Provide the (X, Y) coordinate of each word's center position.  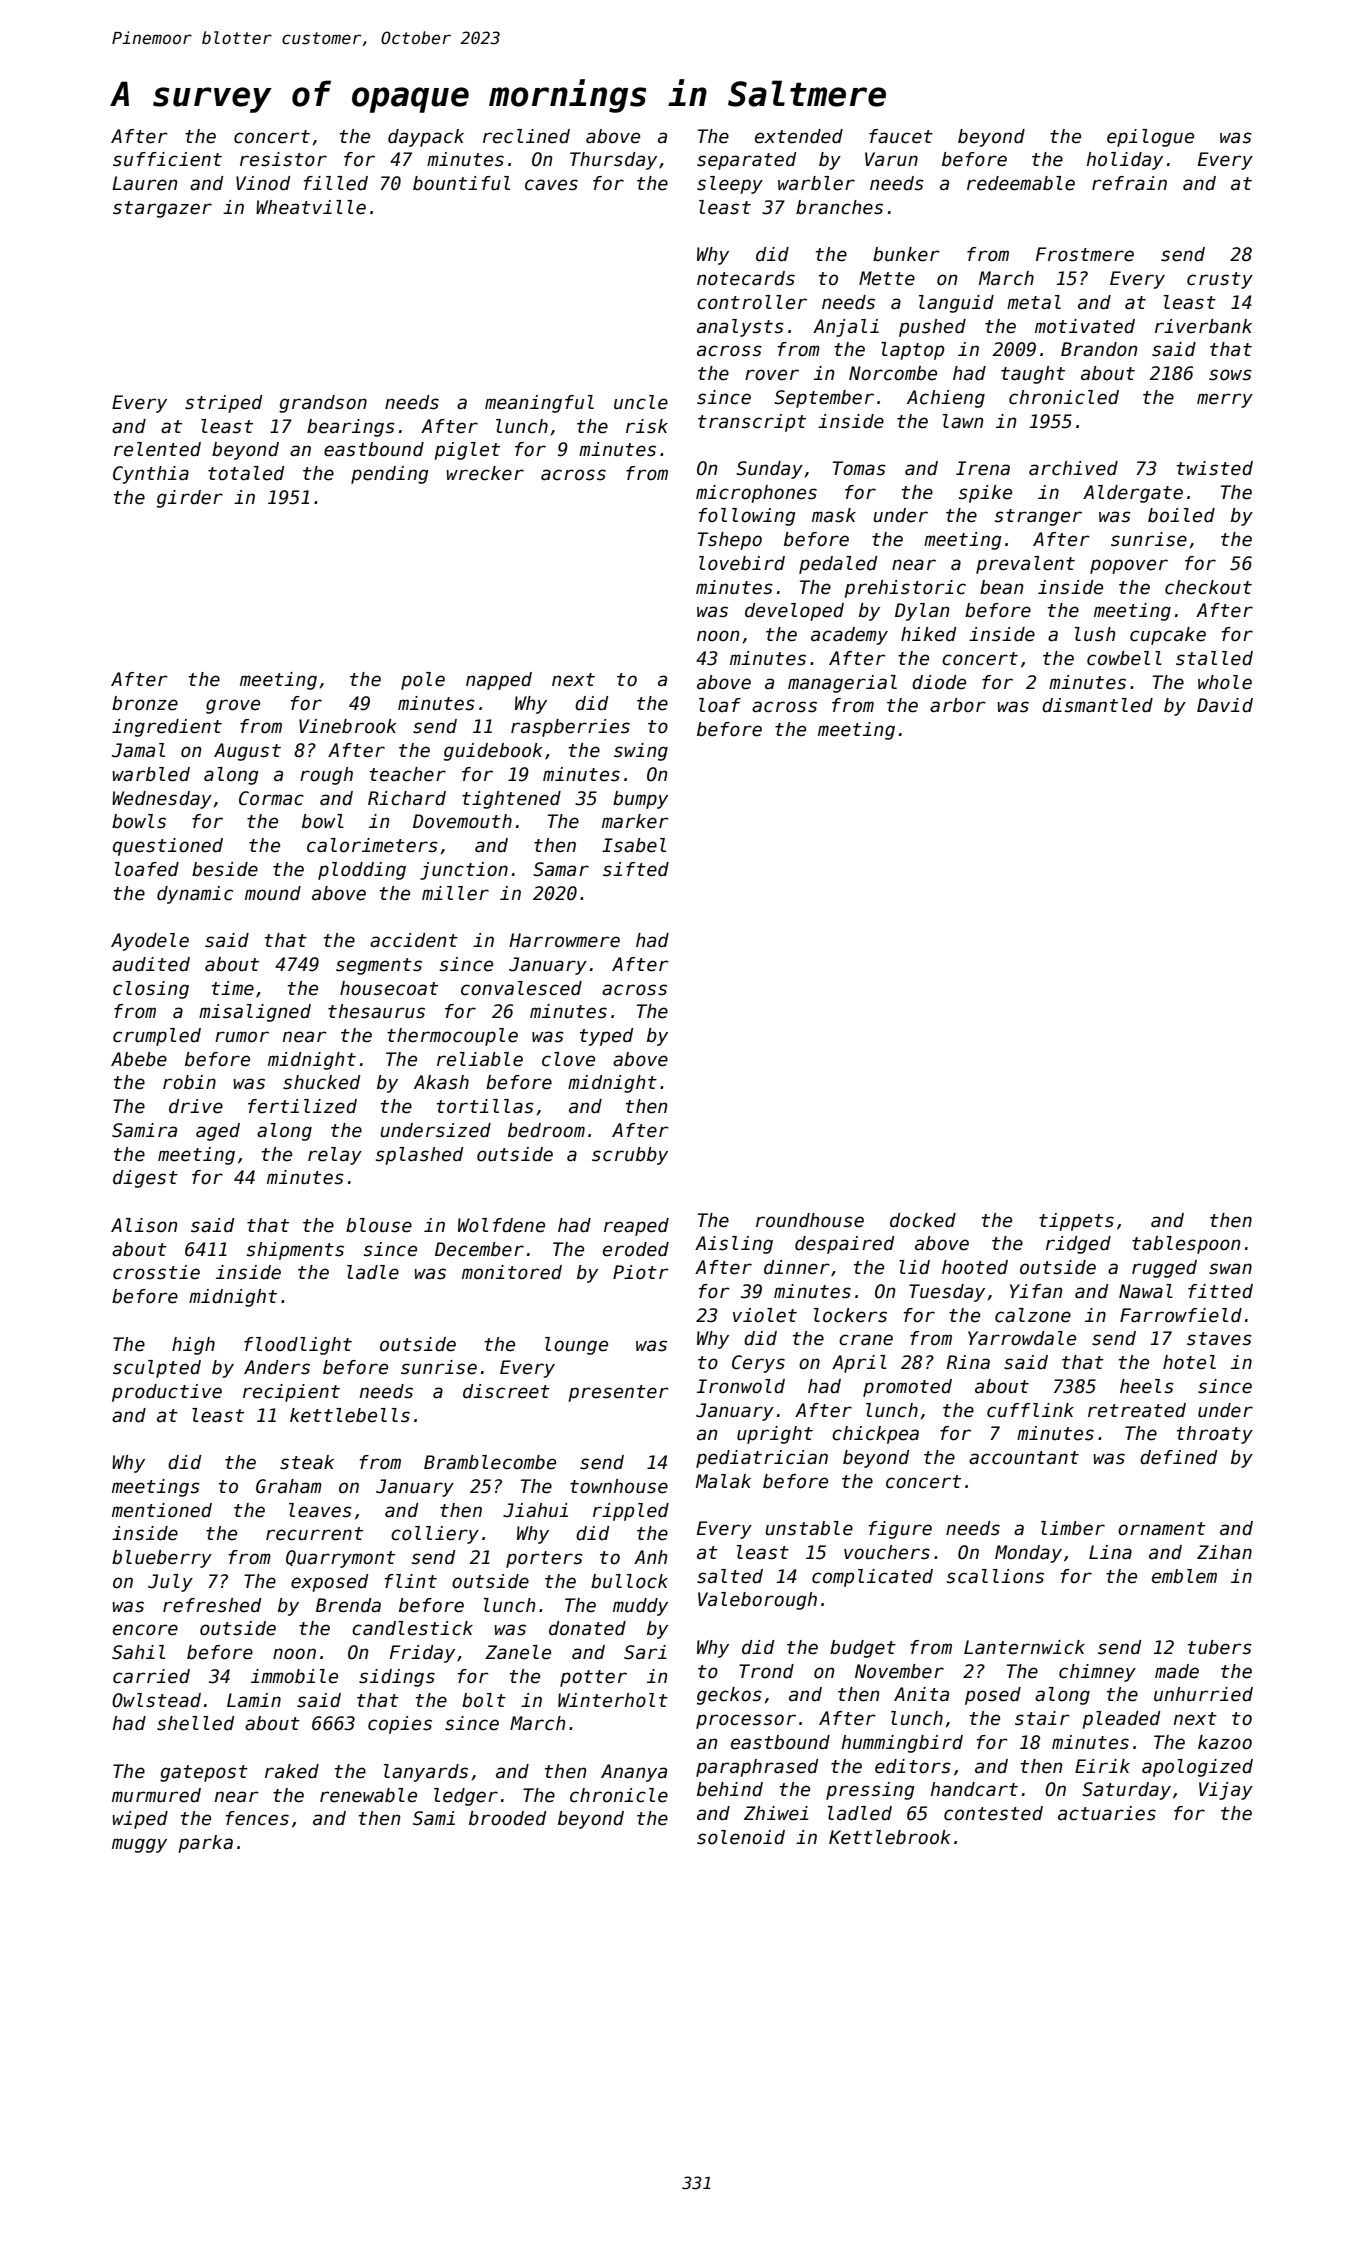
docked (923, 1220)
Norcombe (893, 373)
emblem (1184, 1576)
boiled (1181, 515)
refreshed (212, 1605)
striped (223, 404)
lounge (576, 1346)
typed (606, 1037)
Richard (407, 798)
